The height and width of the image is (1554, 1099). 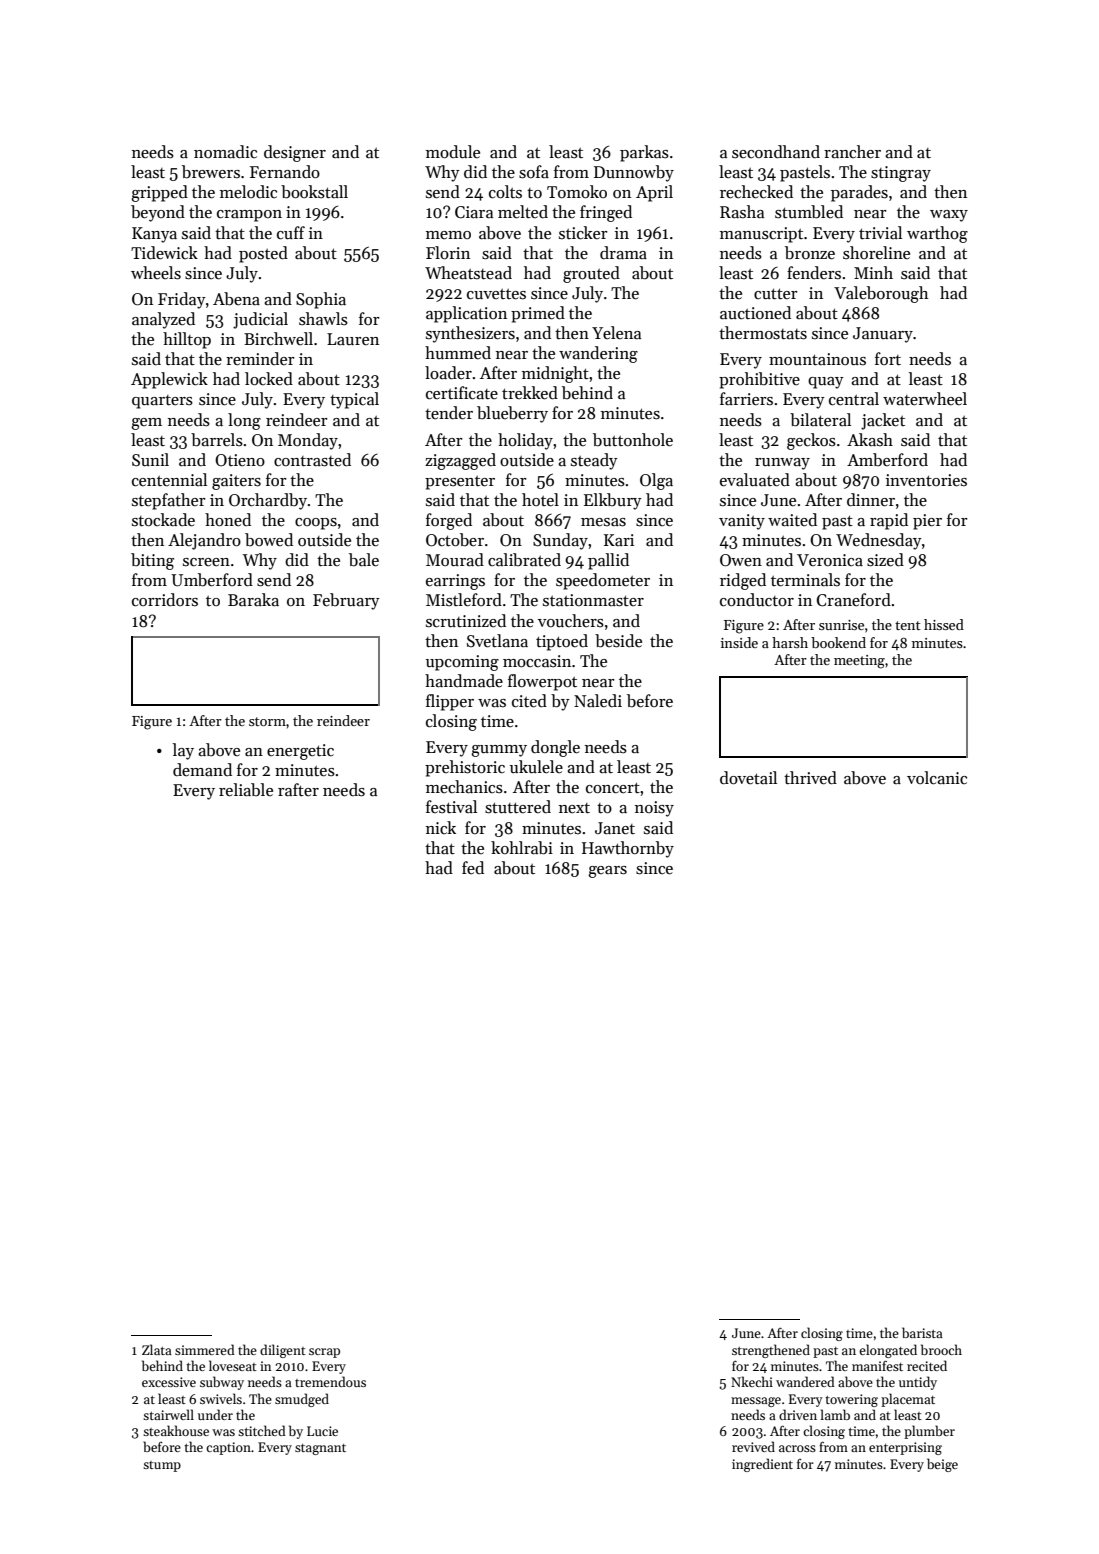 What do you see at coordinates (607, 872) in the image?
I see `gears` at bounding box center [607, 872].
